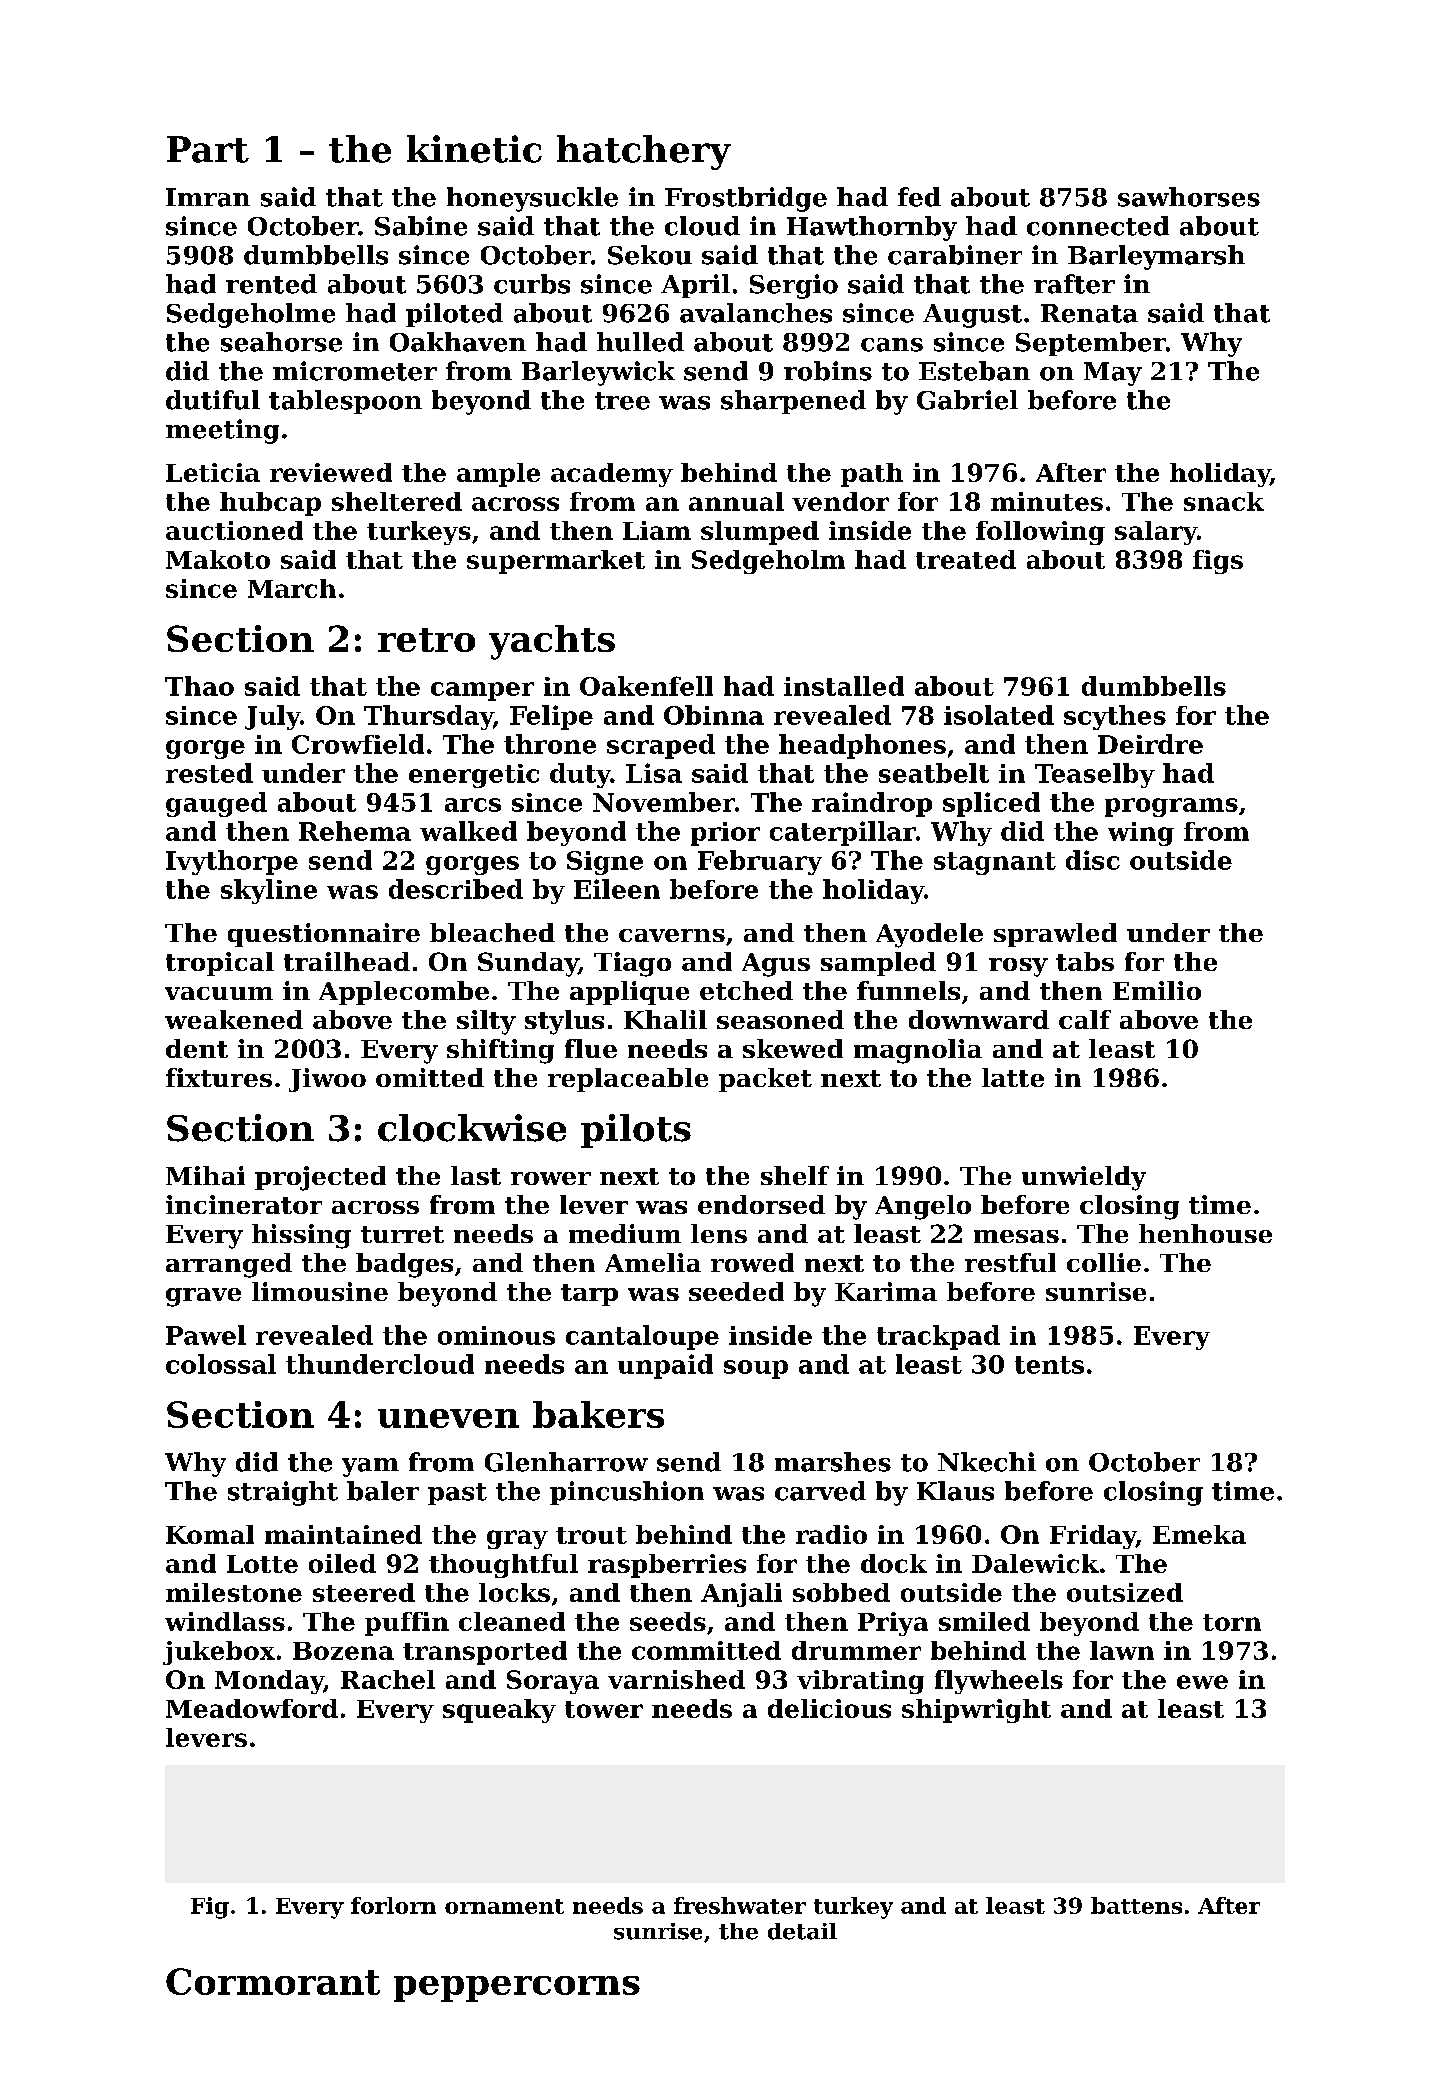 This document has width=1450, height=2100. Describe the element at coordinates (714, 715) in the document. I see `Obinna` at that location.
